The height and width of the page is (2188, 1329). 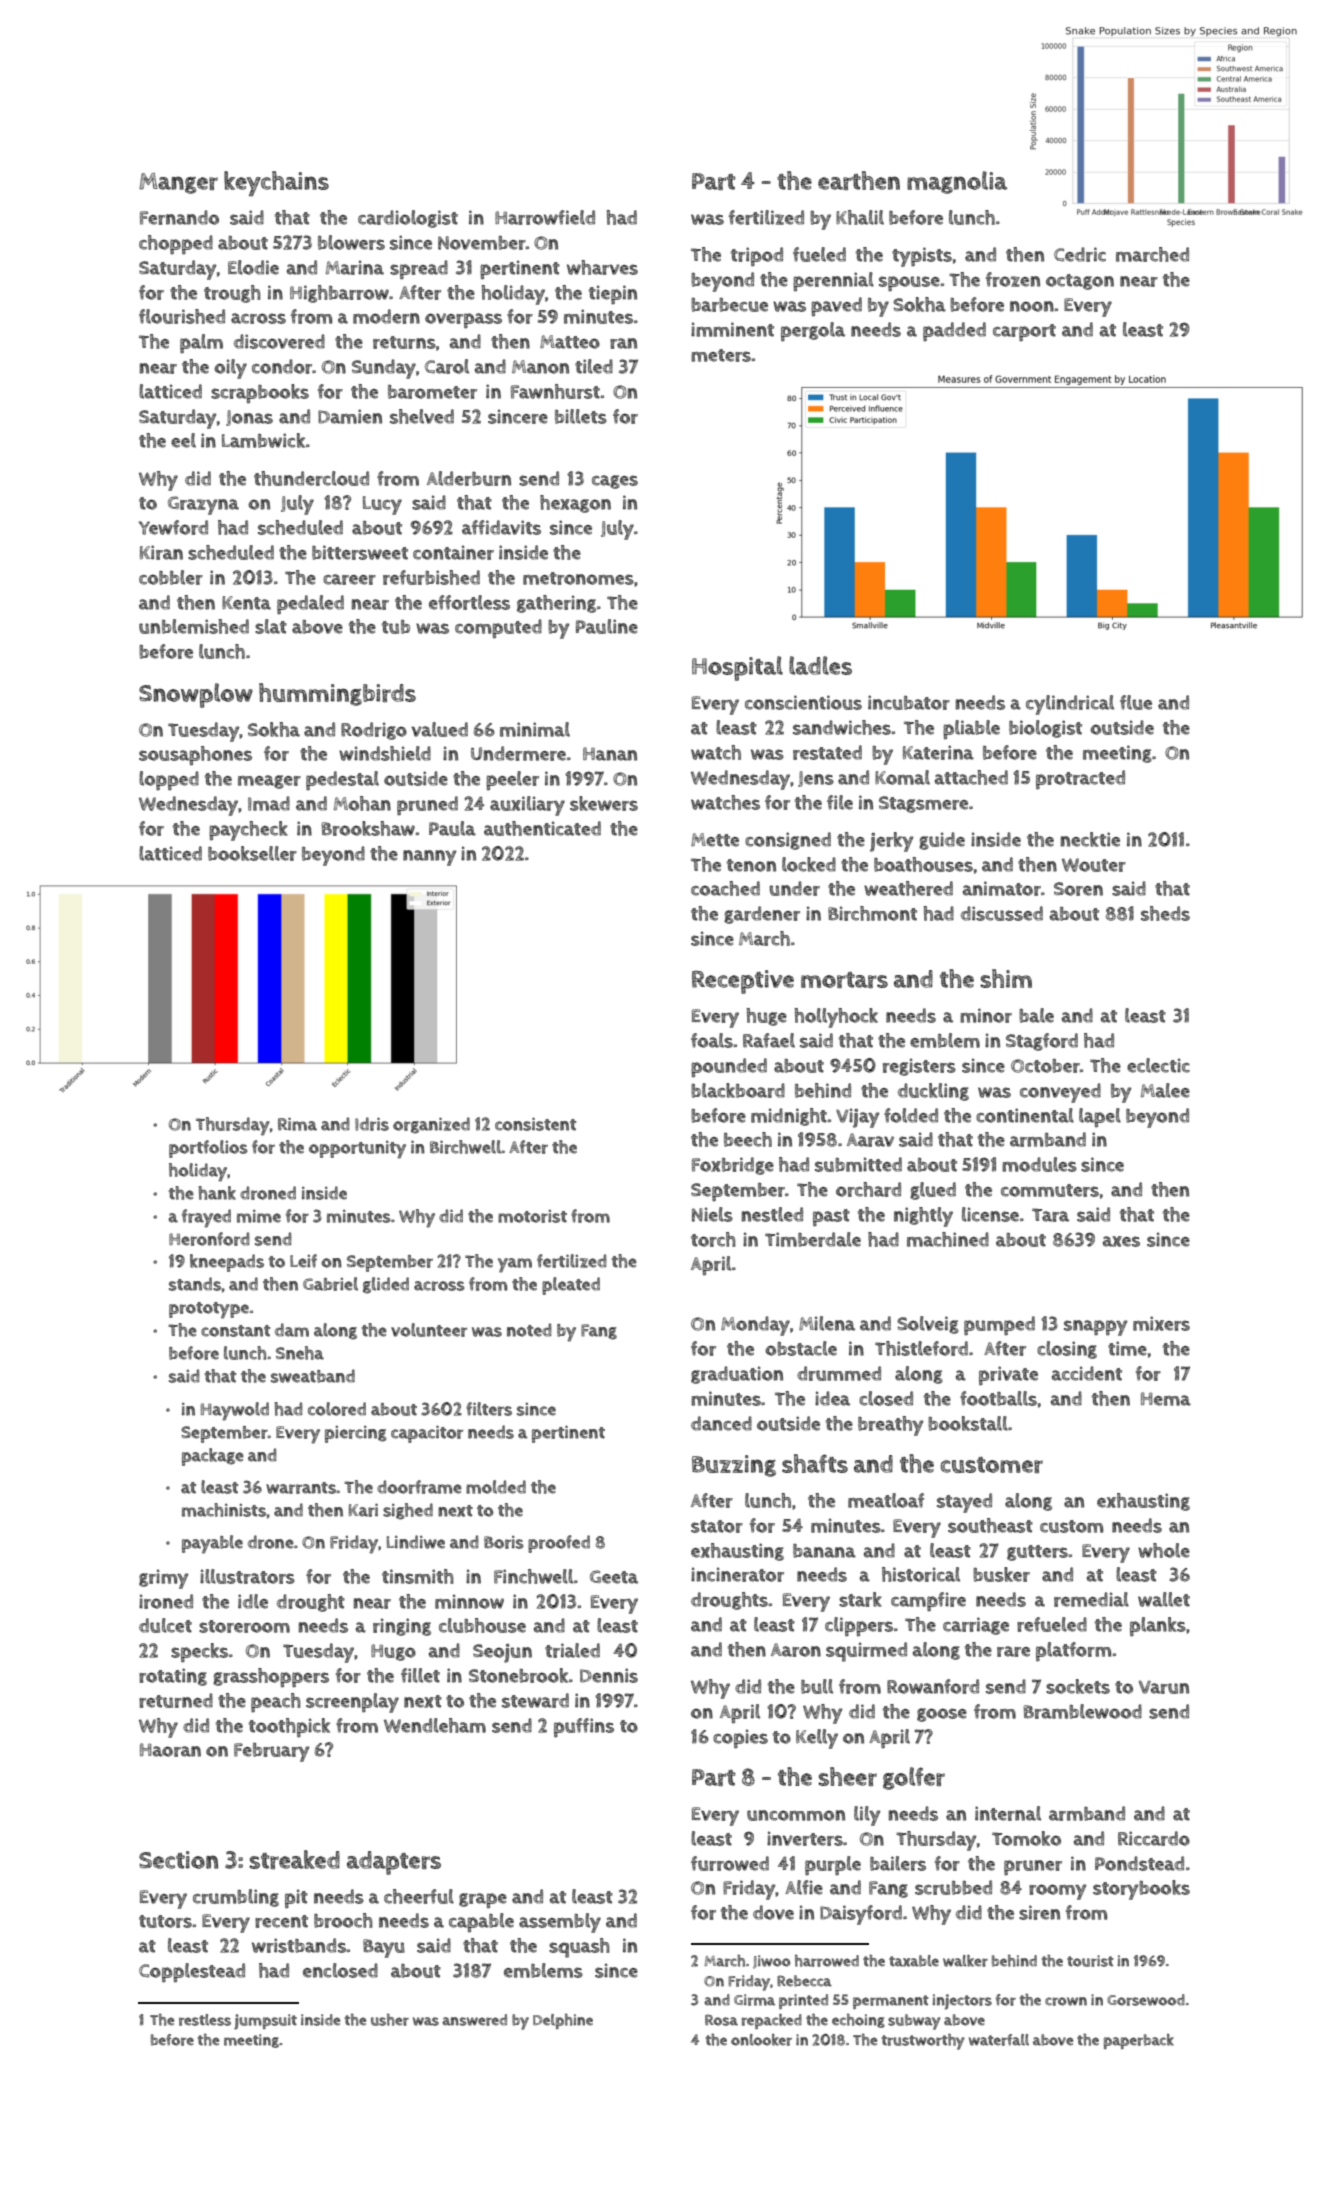 I want to click on Harrowfield, so click(x=545, y=217).
